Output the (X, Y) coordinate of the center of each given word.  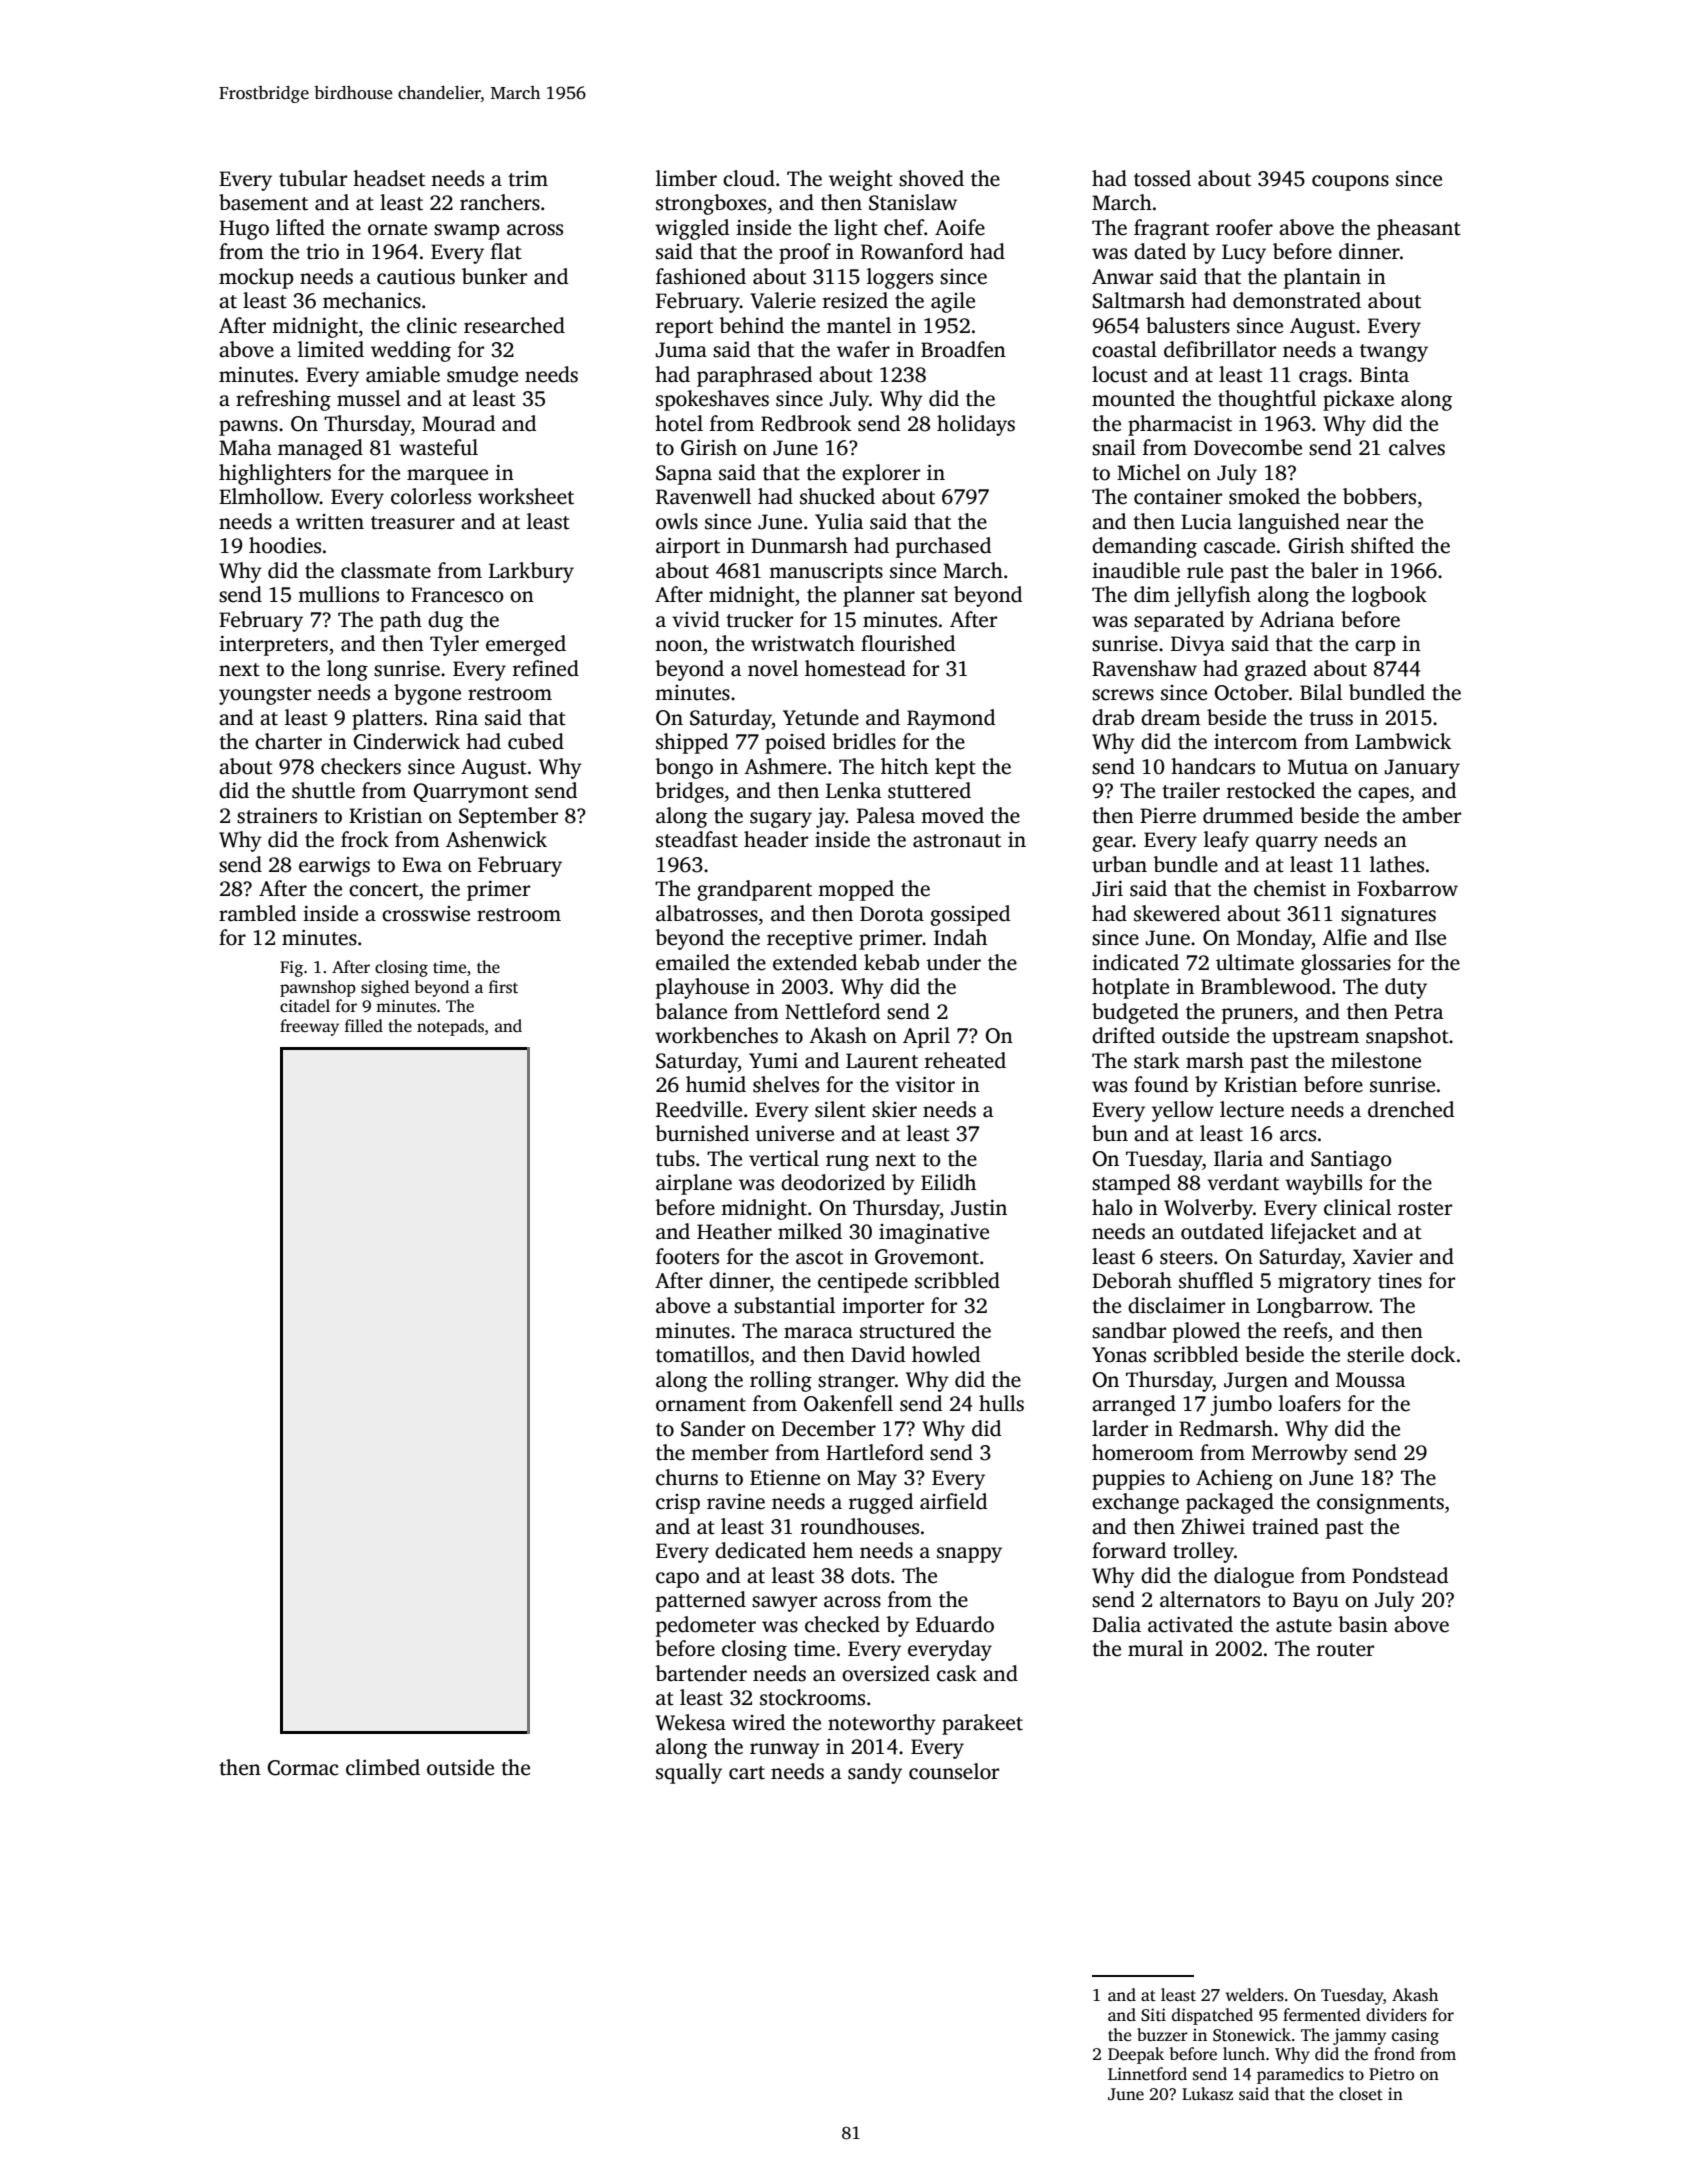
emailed (693, 962)
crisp (678, 1504)
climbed (383, 1767)
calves (1417, 447)
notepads (450, 1027)
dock (1433, 1354)
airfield (953, 1501)
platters (387, 719)
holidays (976, 425)
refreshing (283, 400)
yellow (1183, 1111)
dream (1171, 717)
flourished (908, 643)
